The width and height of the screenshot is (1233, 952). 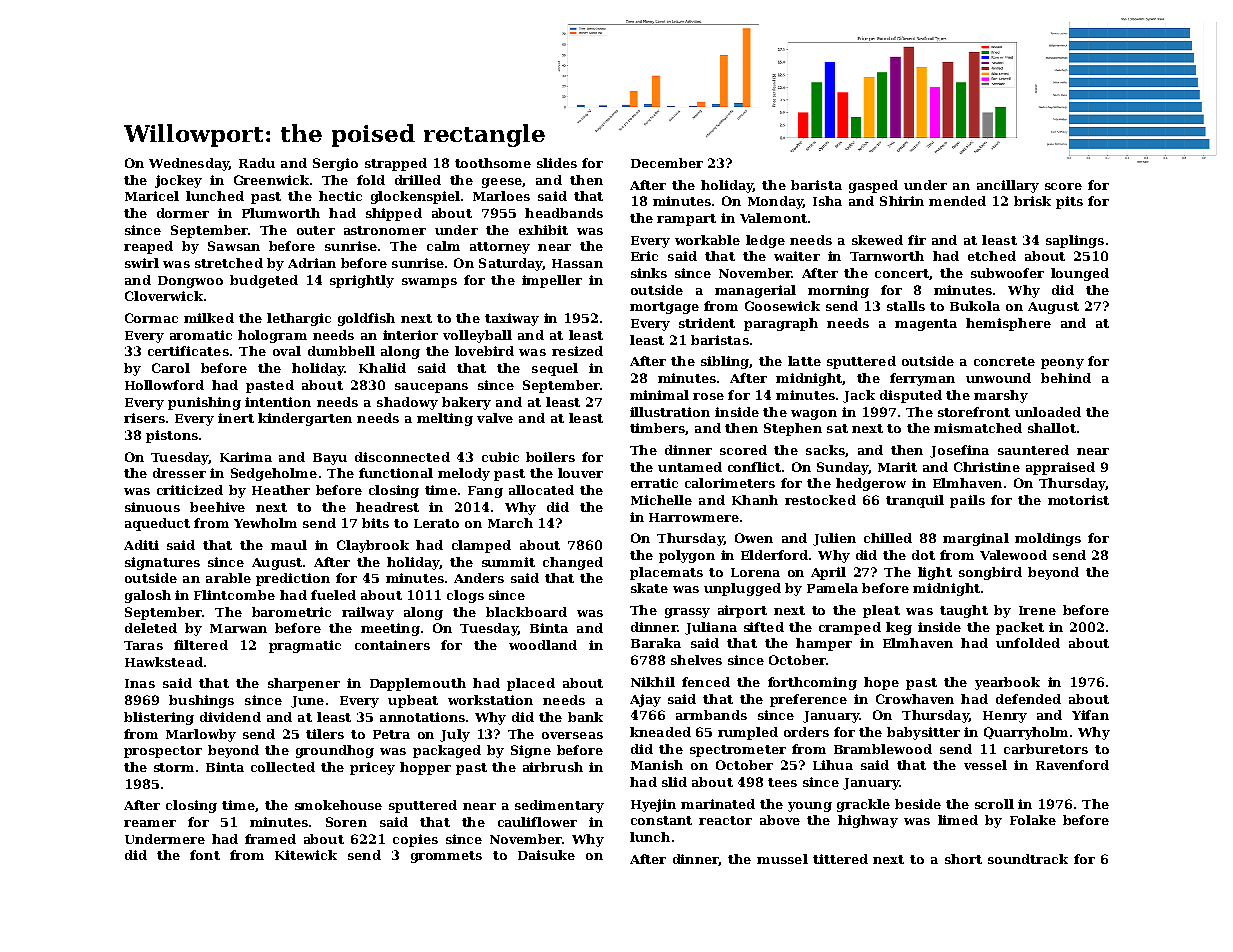 I want to click on stalls, so click(x=906, y=306).
